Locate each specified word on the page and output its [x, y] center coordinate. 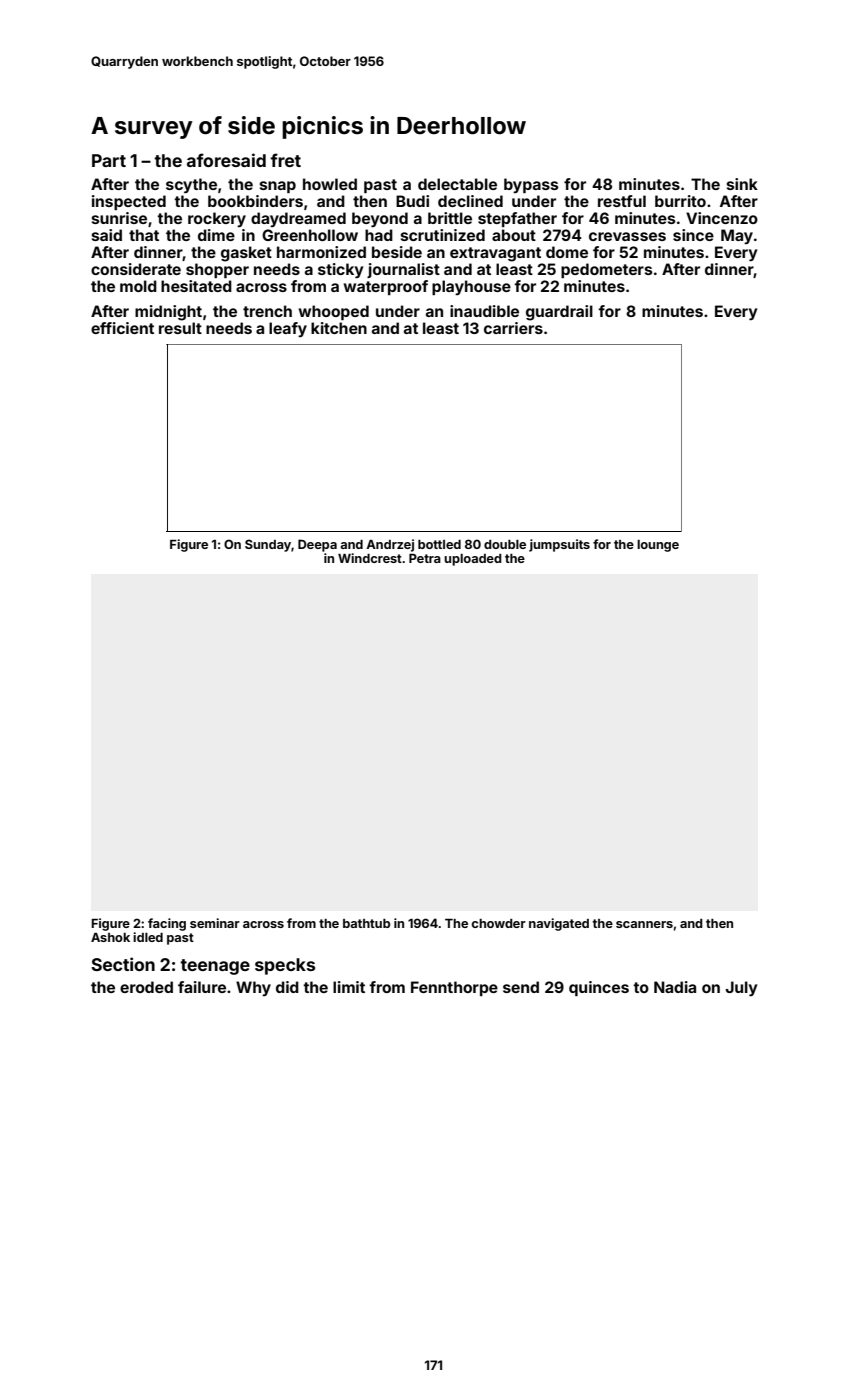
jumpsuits [559, 545]
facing [167, 924]
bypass [531, 185]
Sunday [268, 545]
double [505, 544]
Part [109, 160]
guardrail [559, 313]
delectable [457, 184]
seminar [215, 923]
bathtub [366, 923]
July [741, 988]
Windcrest [370, 558]
